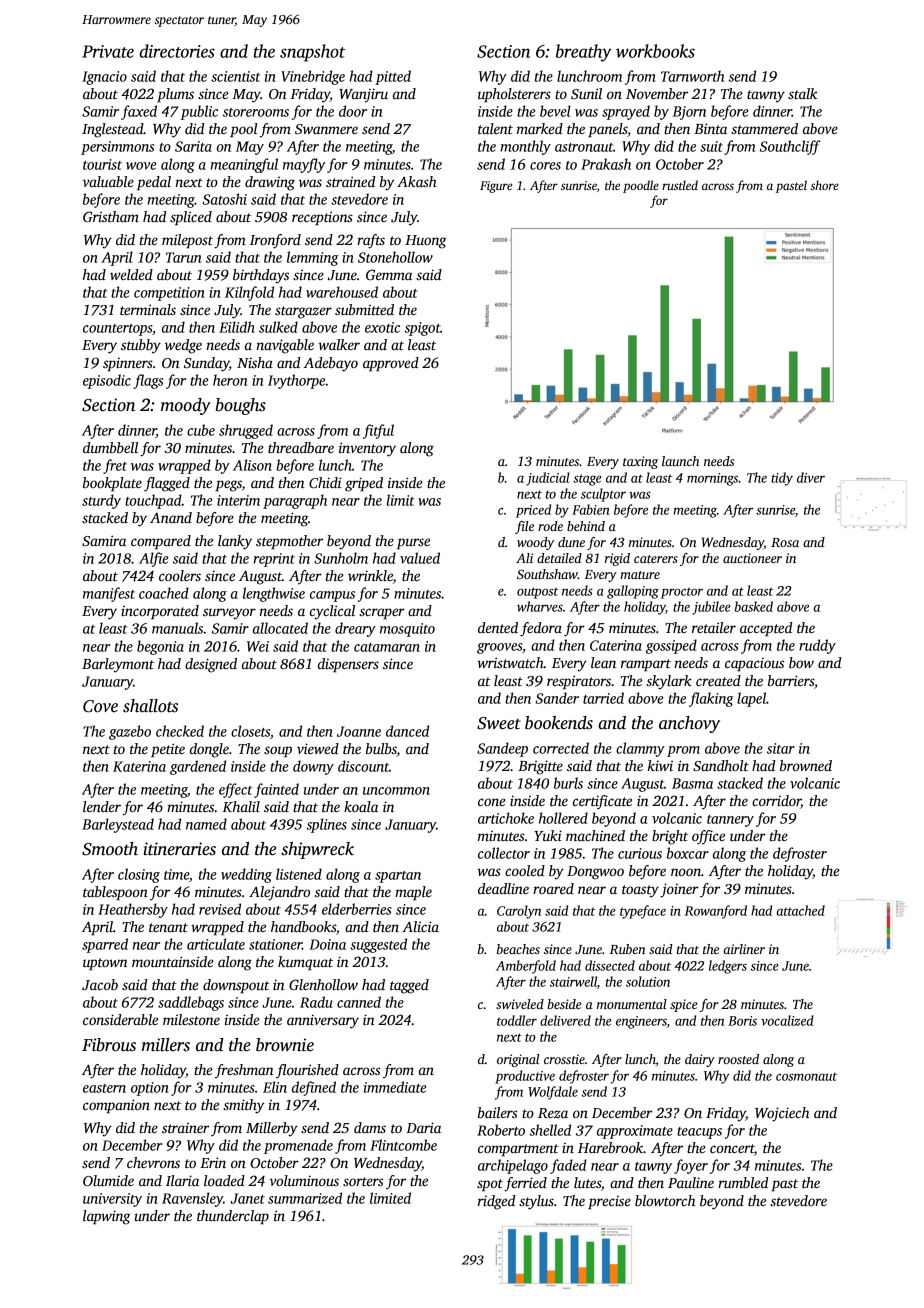 This page has width=924, height=1308. Describe the element at coordinates (109, 594) in the page. I see `manifest` at that location.
